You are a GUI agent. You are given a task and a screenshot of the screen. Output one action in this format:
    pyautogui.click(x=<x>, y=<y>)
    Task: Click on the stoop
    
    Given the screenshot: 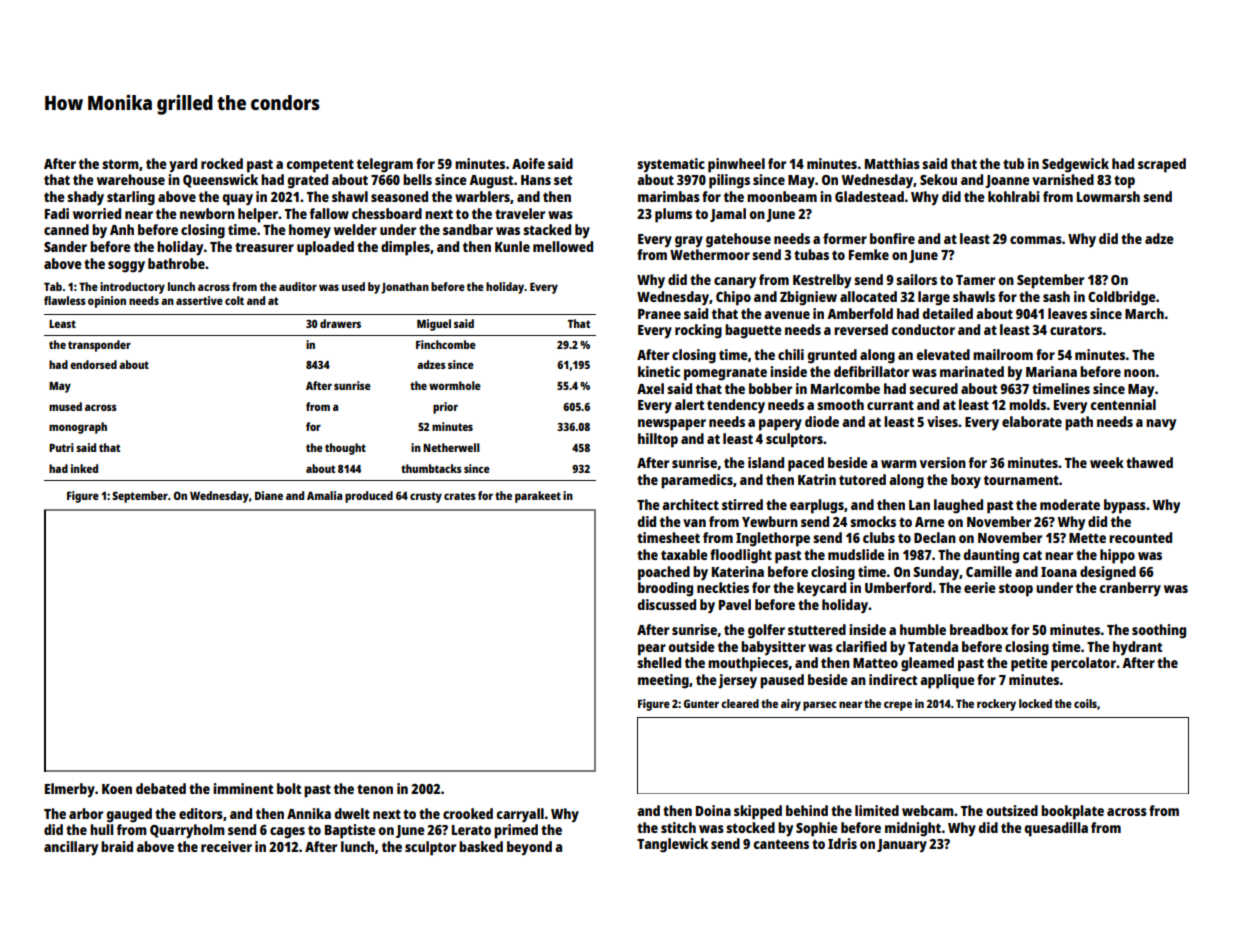 What is the action you would take?
    pyautogui.click(x=1016, y=590)
